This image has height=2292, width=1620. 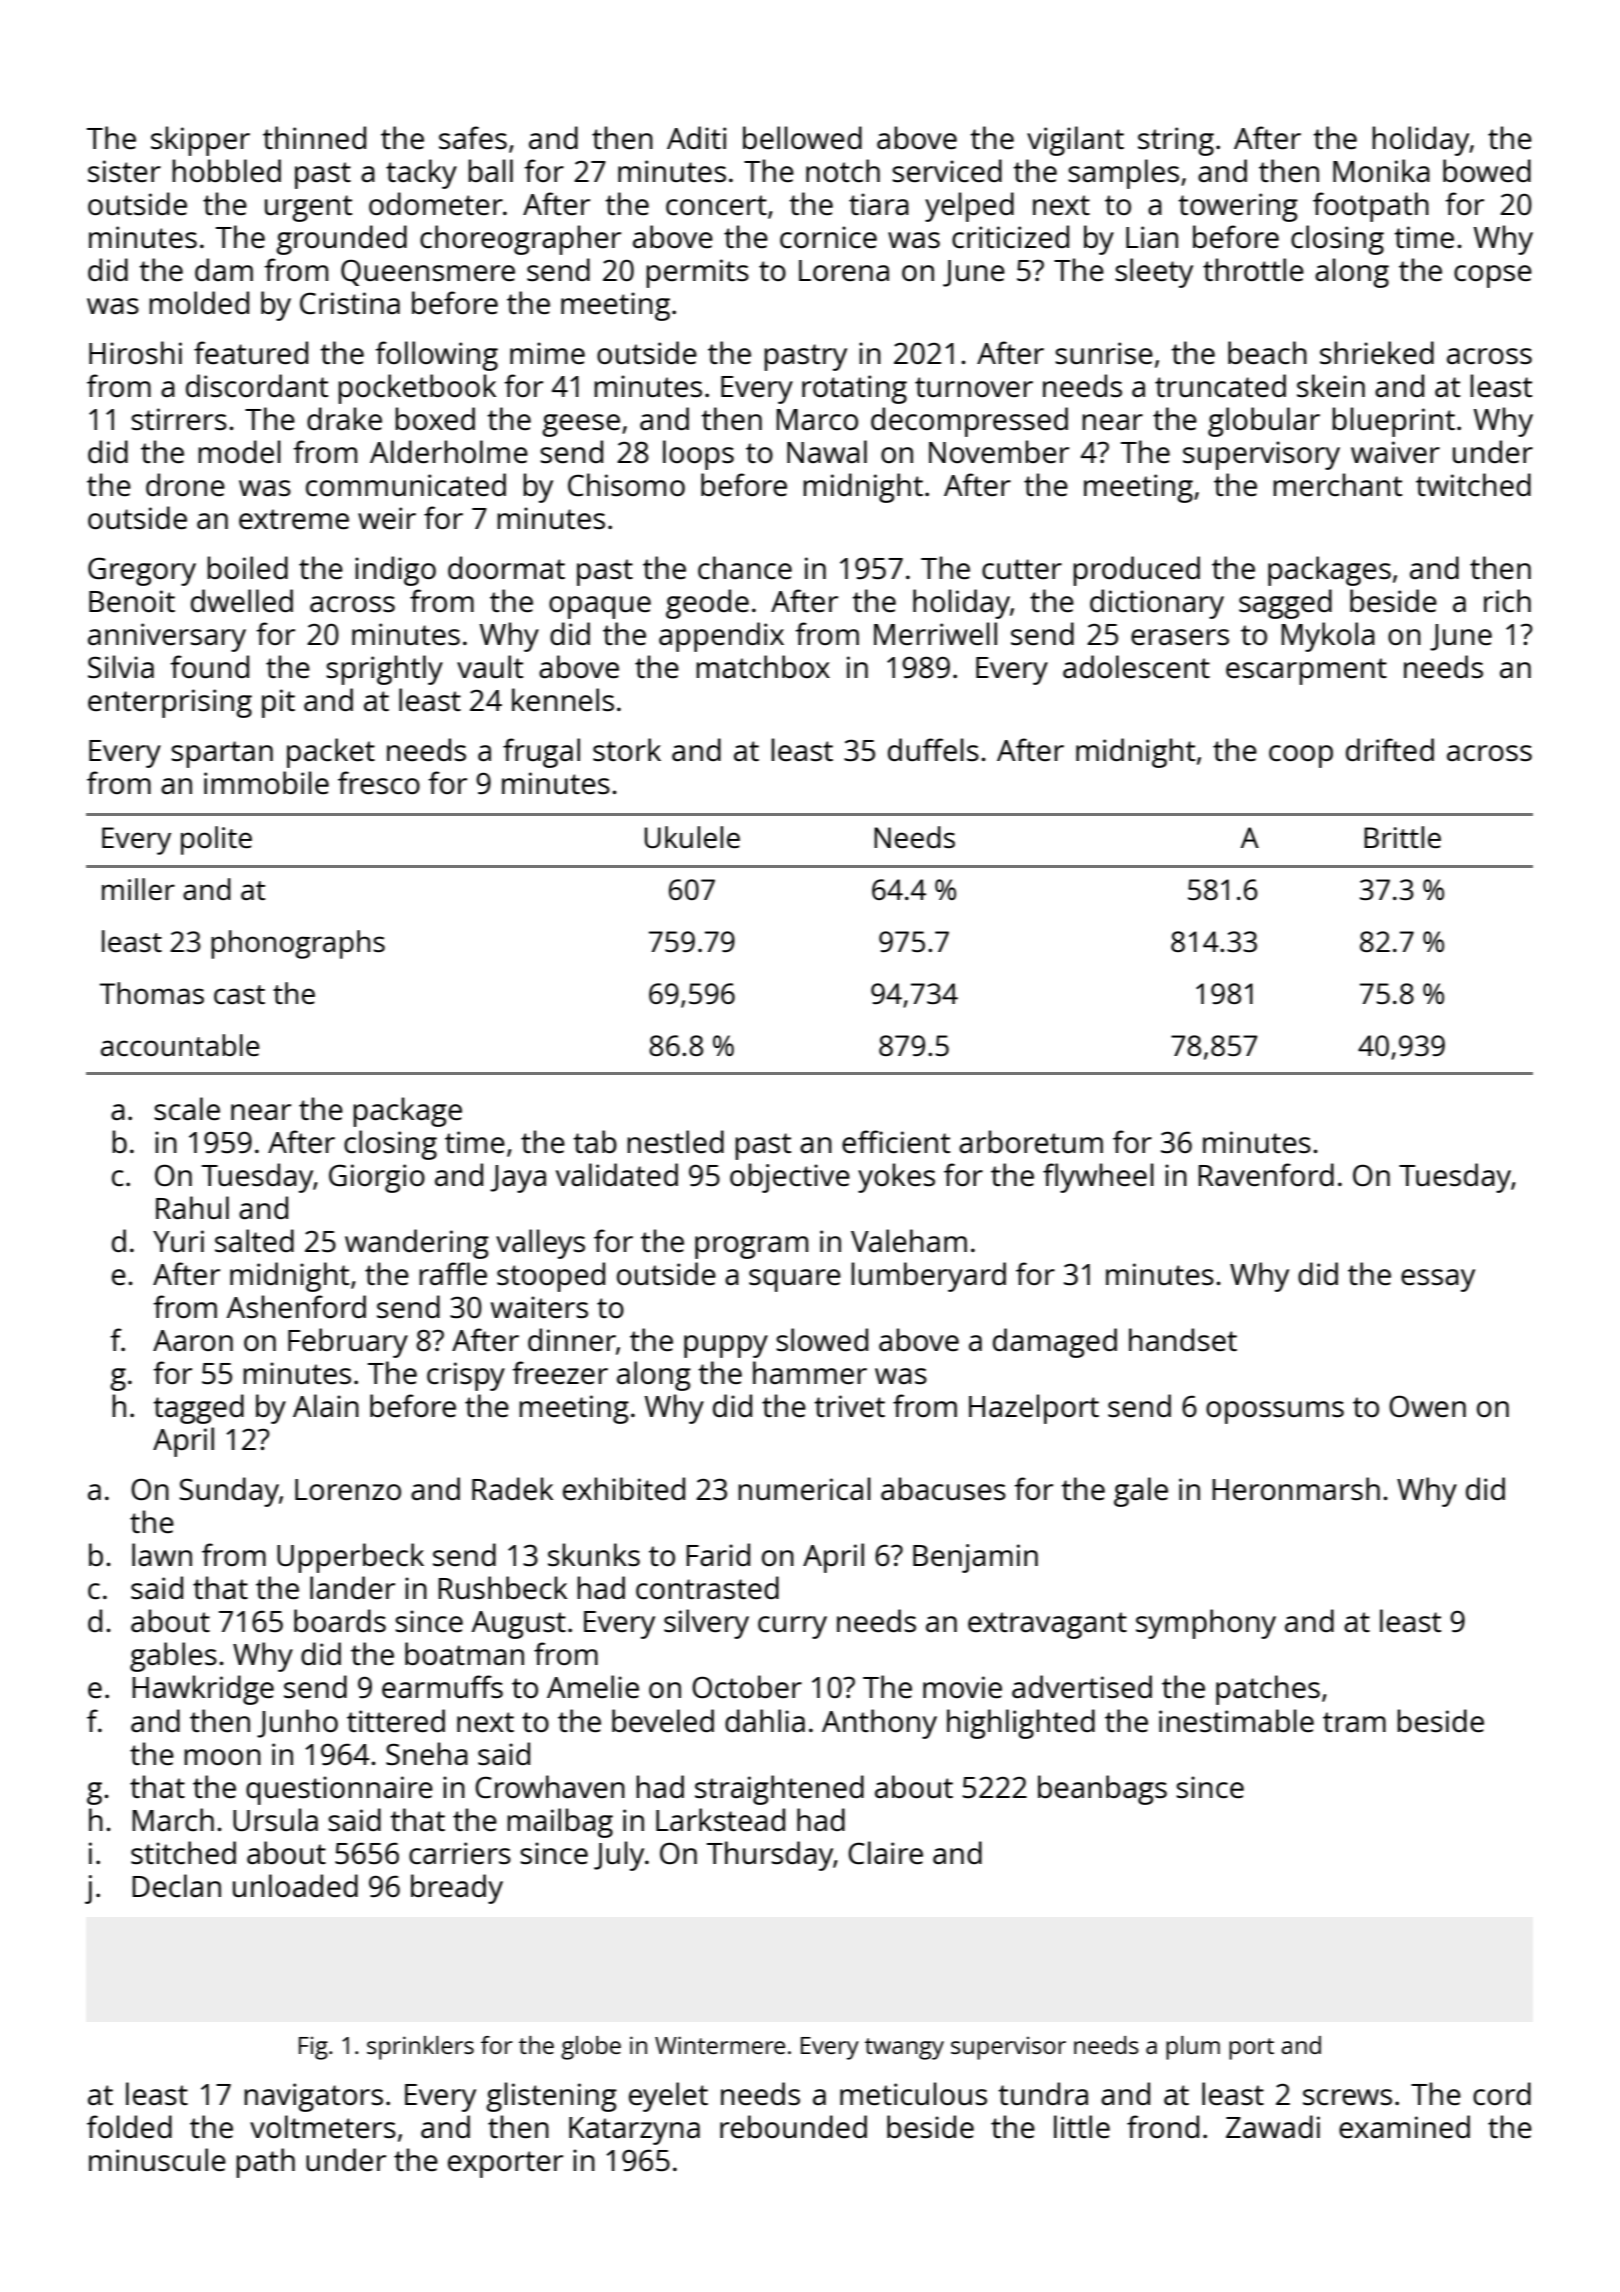 What do you see at coordinates (1183, 1339) in the image?
I see `handset` at bounding box center [1183, 1339].
